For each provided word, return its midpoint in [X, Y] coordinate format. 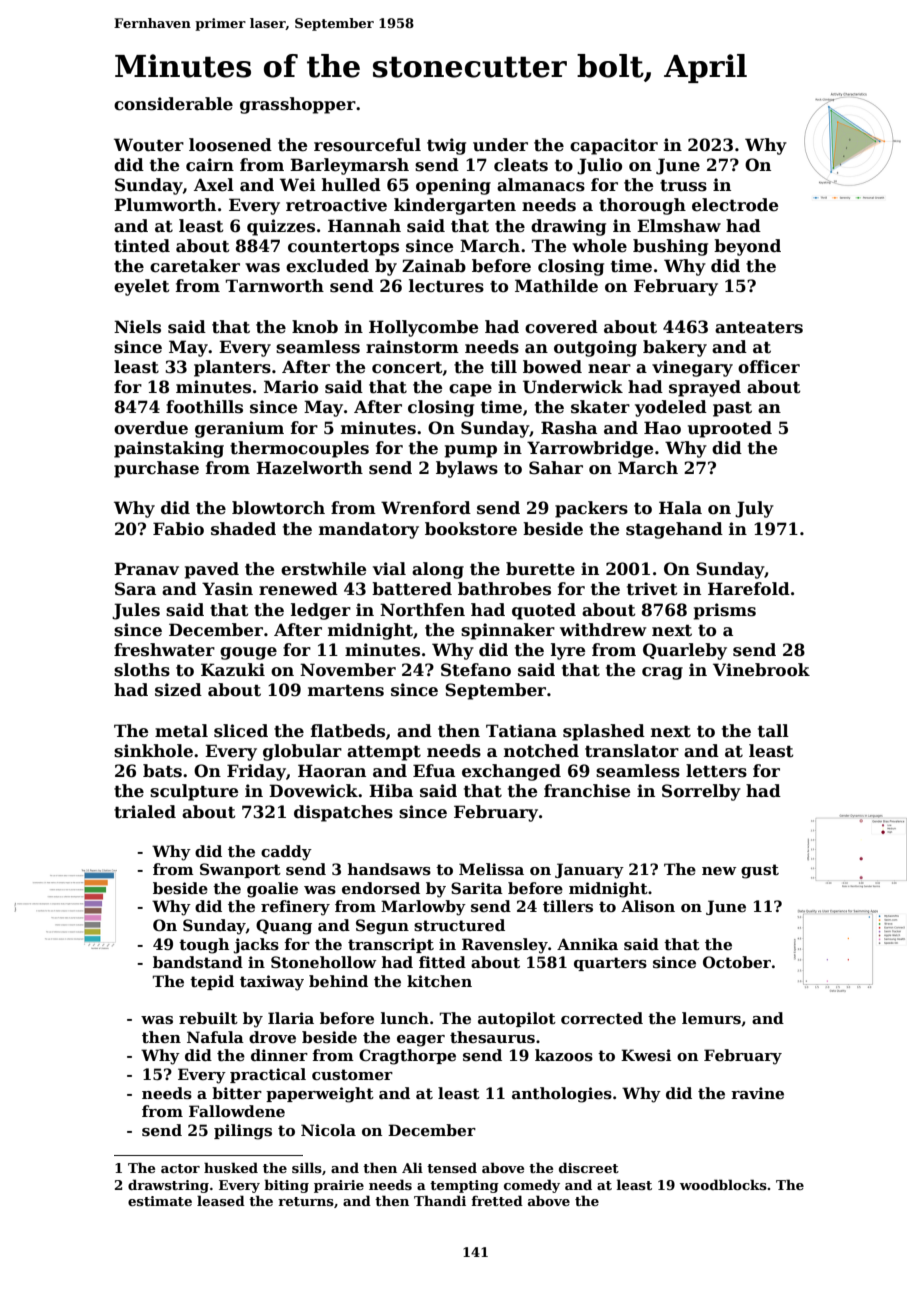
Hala [680, 508]
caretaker [195, 266]
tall [773, 731]
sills [307, 1167]
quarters [610, 964]
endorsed [381, 888]
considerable [173, 104]
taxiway [272, 983]
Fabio [178, 529]
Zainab [434, 266]
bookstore [471, 529]
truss [683, 186]
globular [302, 752]
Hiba [391, 790]
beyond [747, 247]
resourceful [367, 145]
